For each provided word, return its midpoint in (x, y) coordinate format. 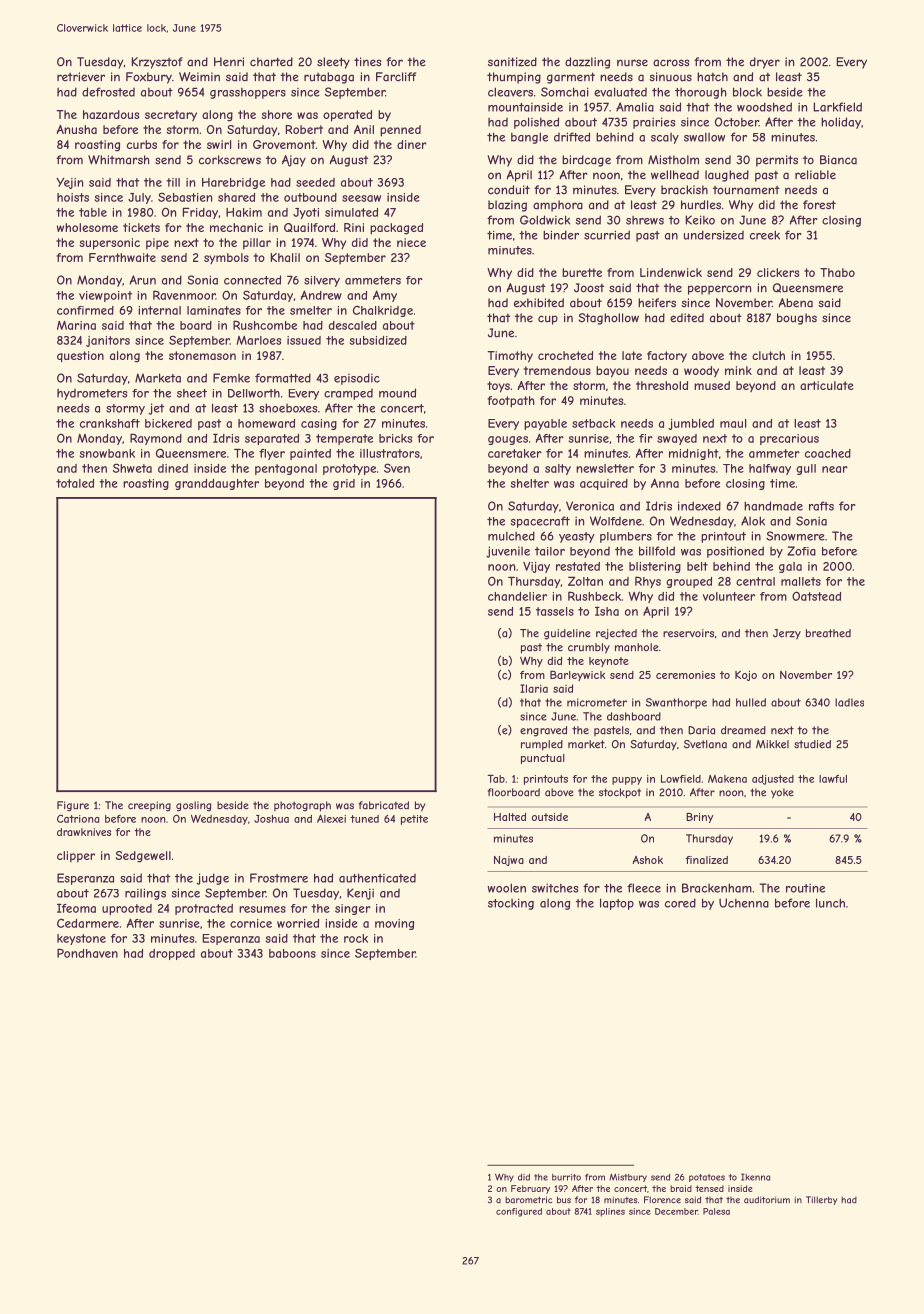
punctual (543, 759)
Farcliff (396, 77)
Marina (76, 325)
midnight (694, 454)
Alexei (331, 818)
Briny (699, 818)
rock (356, 938)
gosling (193, 806)
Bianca (838, 160)
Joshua (271, 819)
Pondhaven (87, 953)
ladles (849, 702)
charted (271, 62)
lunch (830, 903)
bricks (395, 438)
